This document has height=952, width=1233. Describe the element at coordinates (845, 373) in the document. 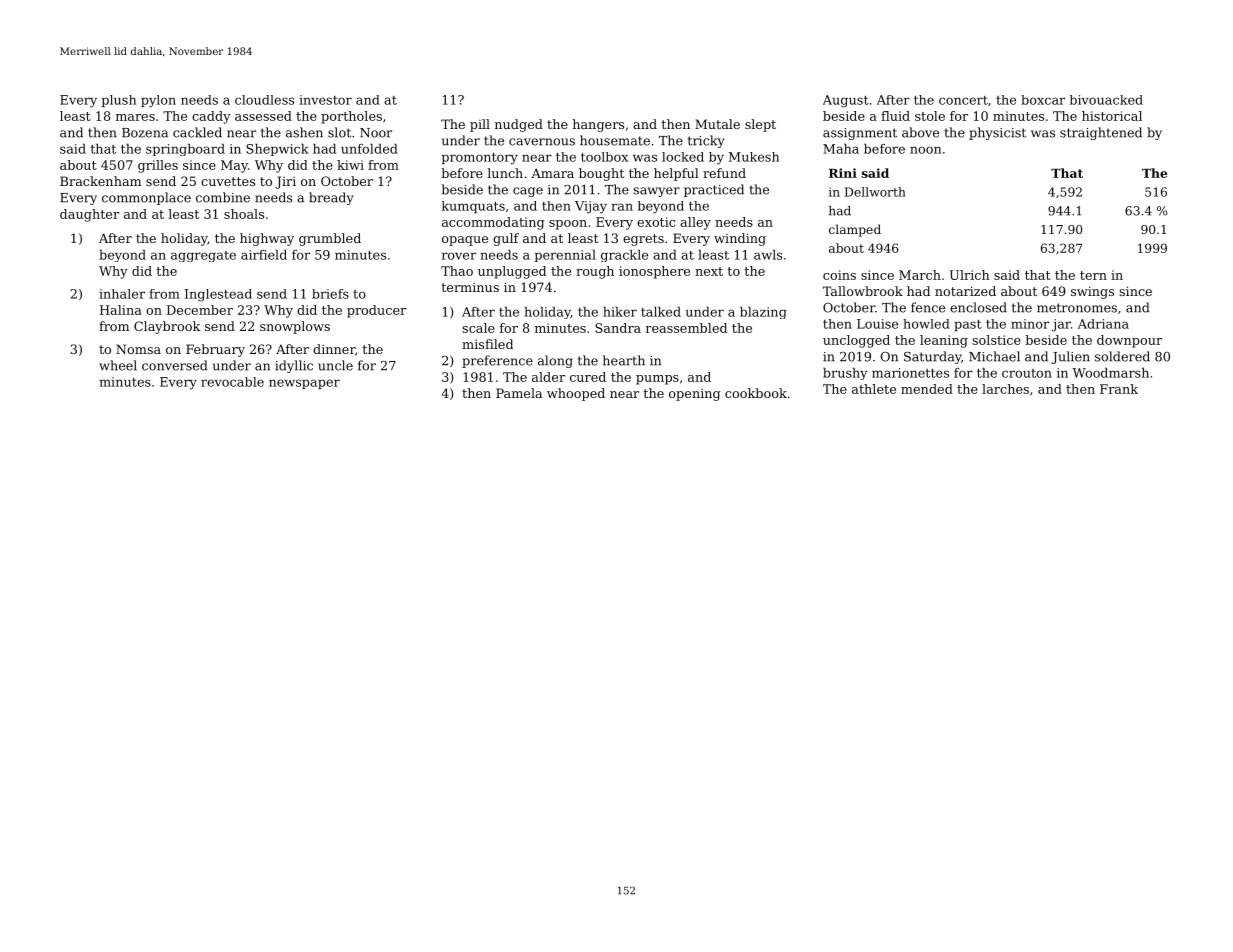

I see `brushy` at that location.
